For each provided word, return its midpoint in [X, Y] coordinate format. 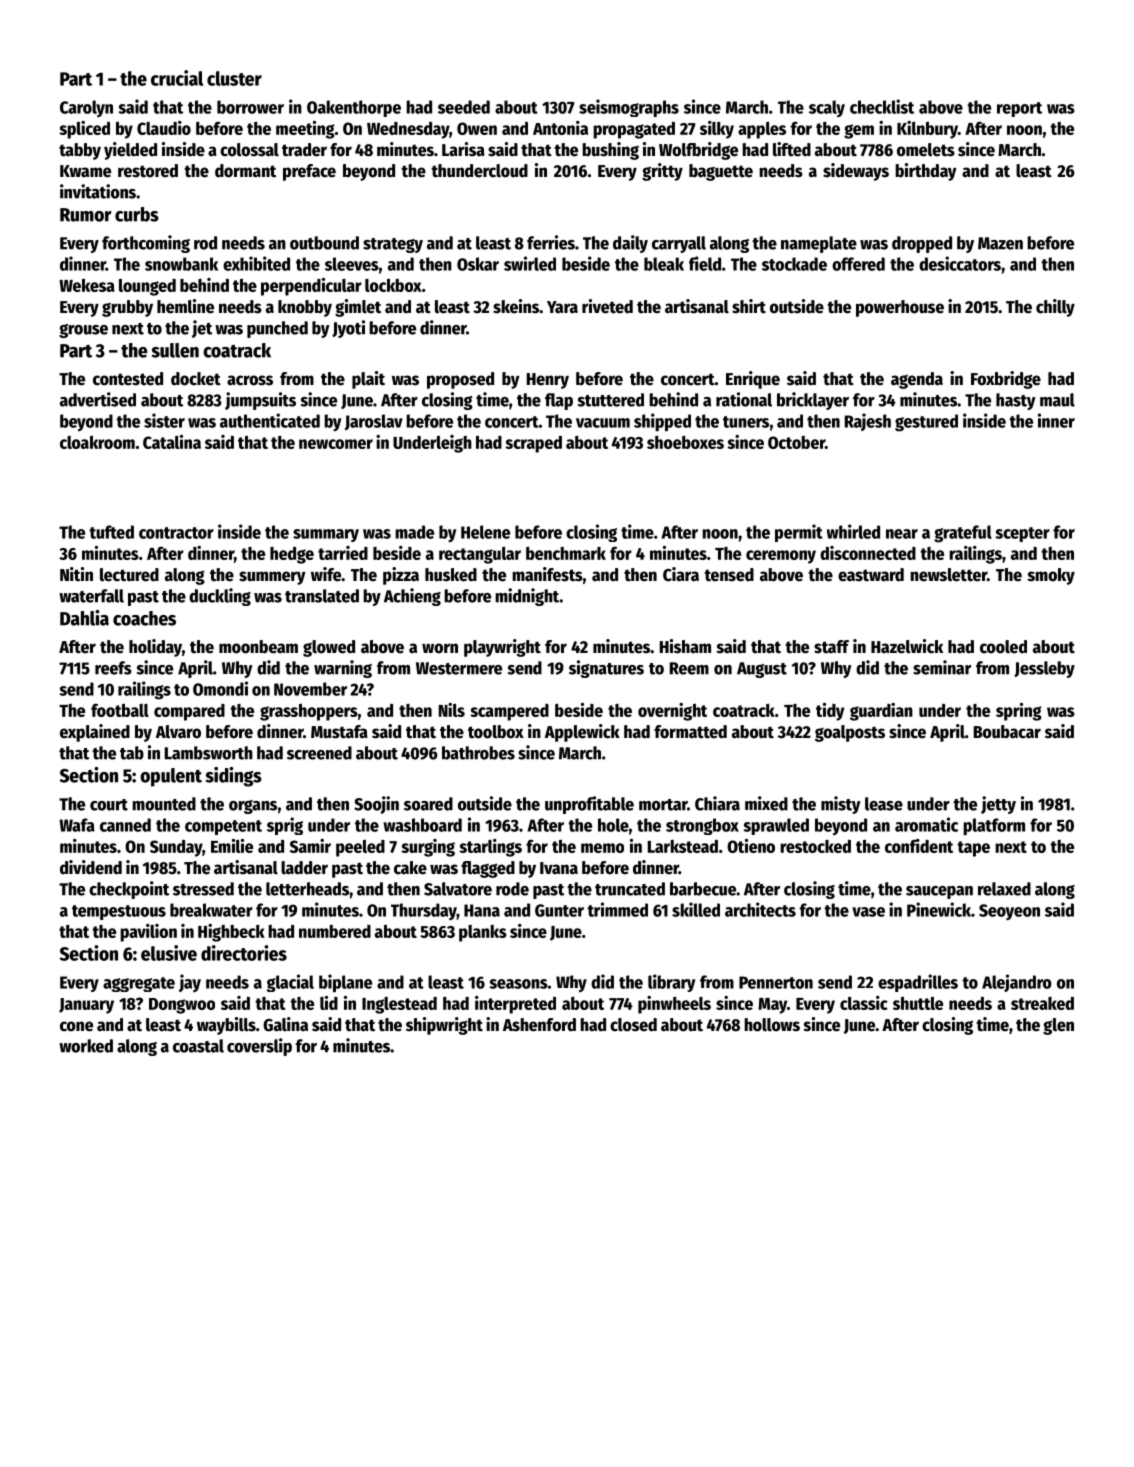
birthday [926, 172]
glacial [290, 983]
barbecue [703, 889]
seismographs [629, 108]
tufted [111, 532]
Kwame [85, 171]
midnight [527, 597]
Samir [310, 846]
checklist [882, 106]
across [250, 380]
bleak [664, 264]
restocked [815, 846]
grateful [963, 534]
